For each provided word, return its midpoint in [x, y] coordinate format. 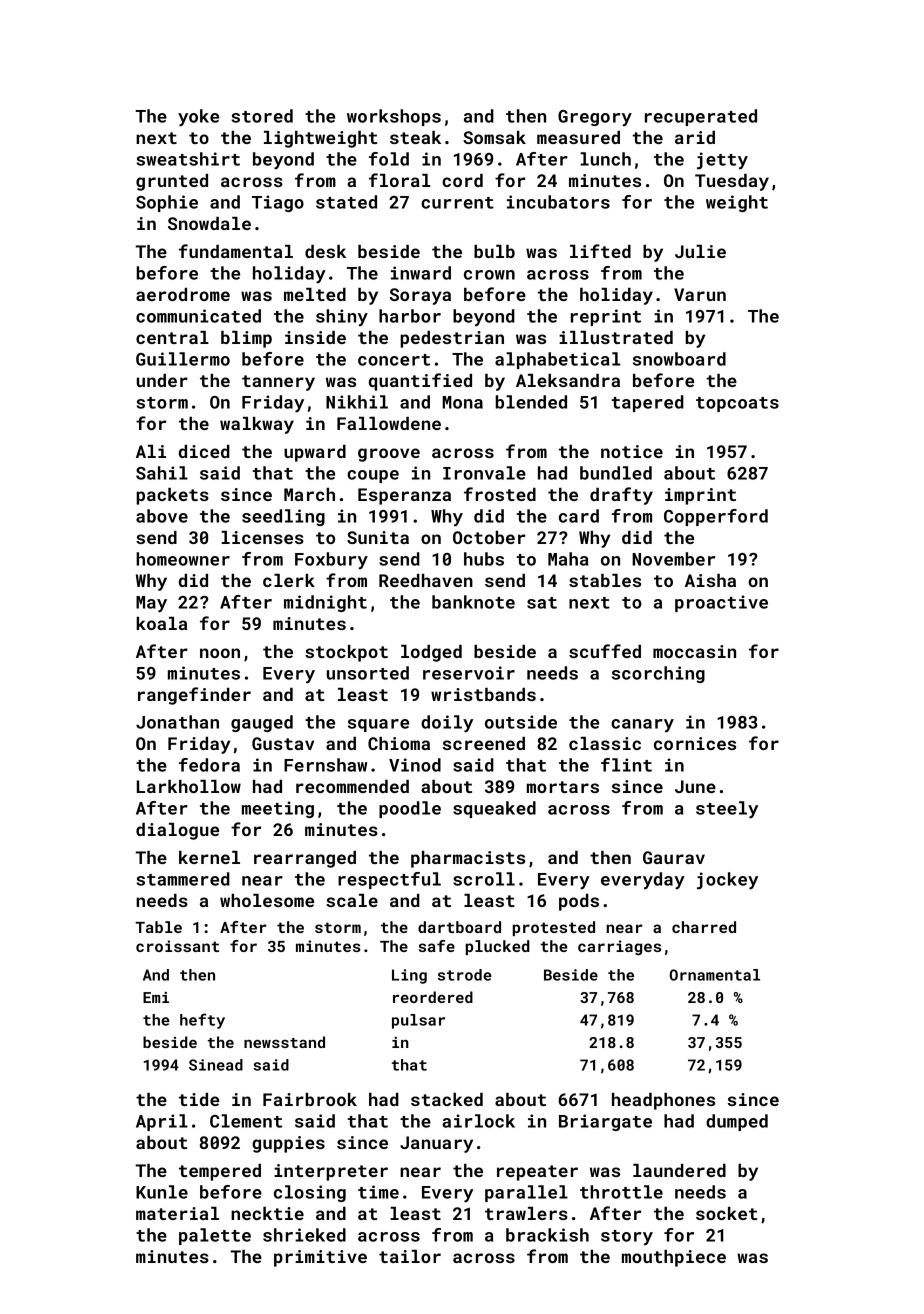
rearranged [305, 859]
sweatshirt [188, 159]
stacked [447, 1099]
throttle [621, 1192]
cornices [695, 743]
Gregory [595, 118]
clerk [289, 580]
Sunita [378, 537]
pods [579, 902]
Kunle [162, 1192]
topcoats [737, 404]
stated [346, 202]
